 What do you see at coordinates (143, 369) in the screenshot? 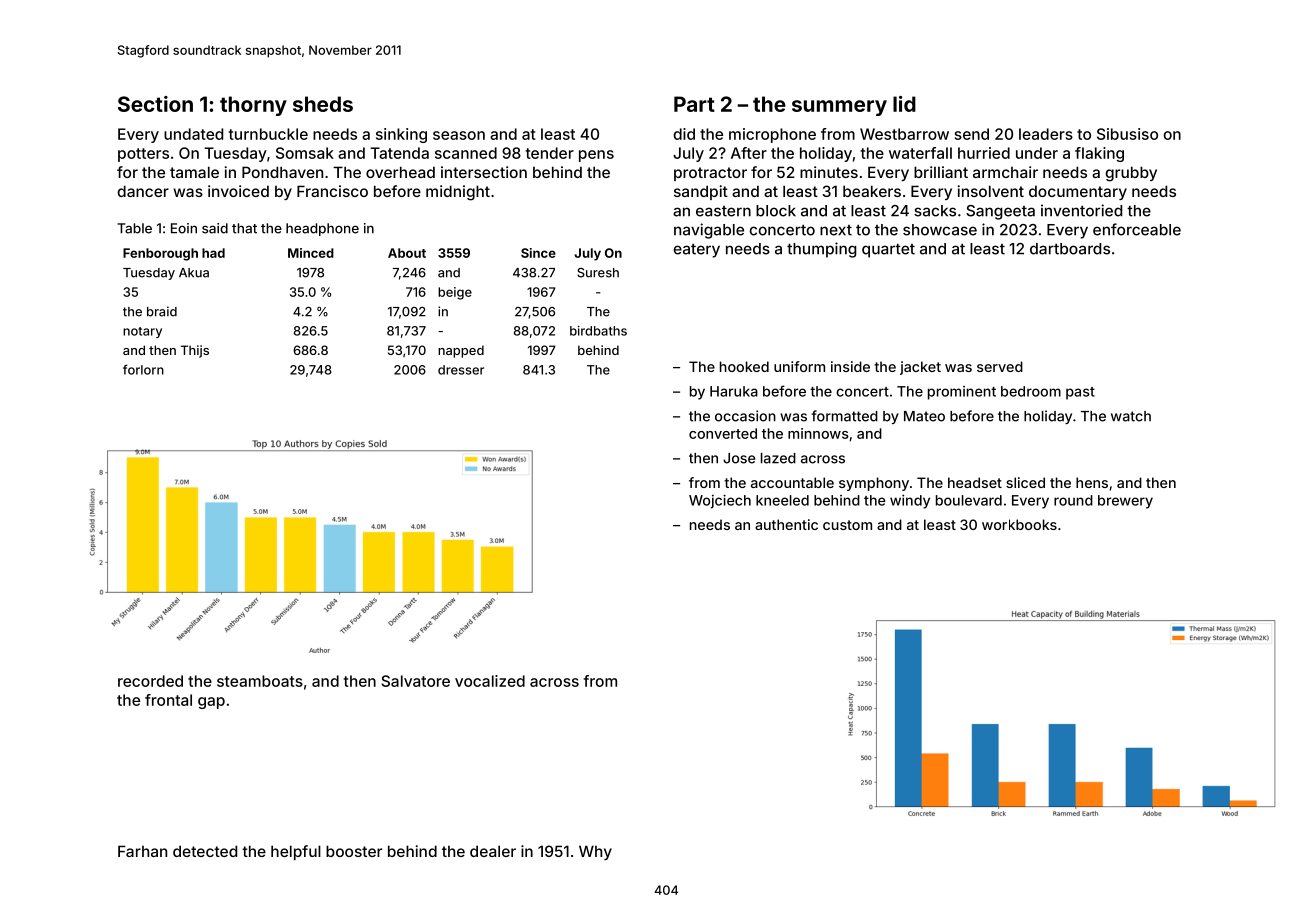
I see `forlorn` at bounding box center [143, 369].
